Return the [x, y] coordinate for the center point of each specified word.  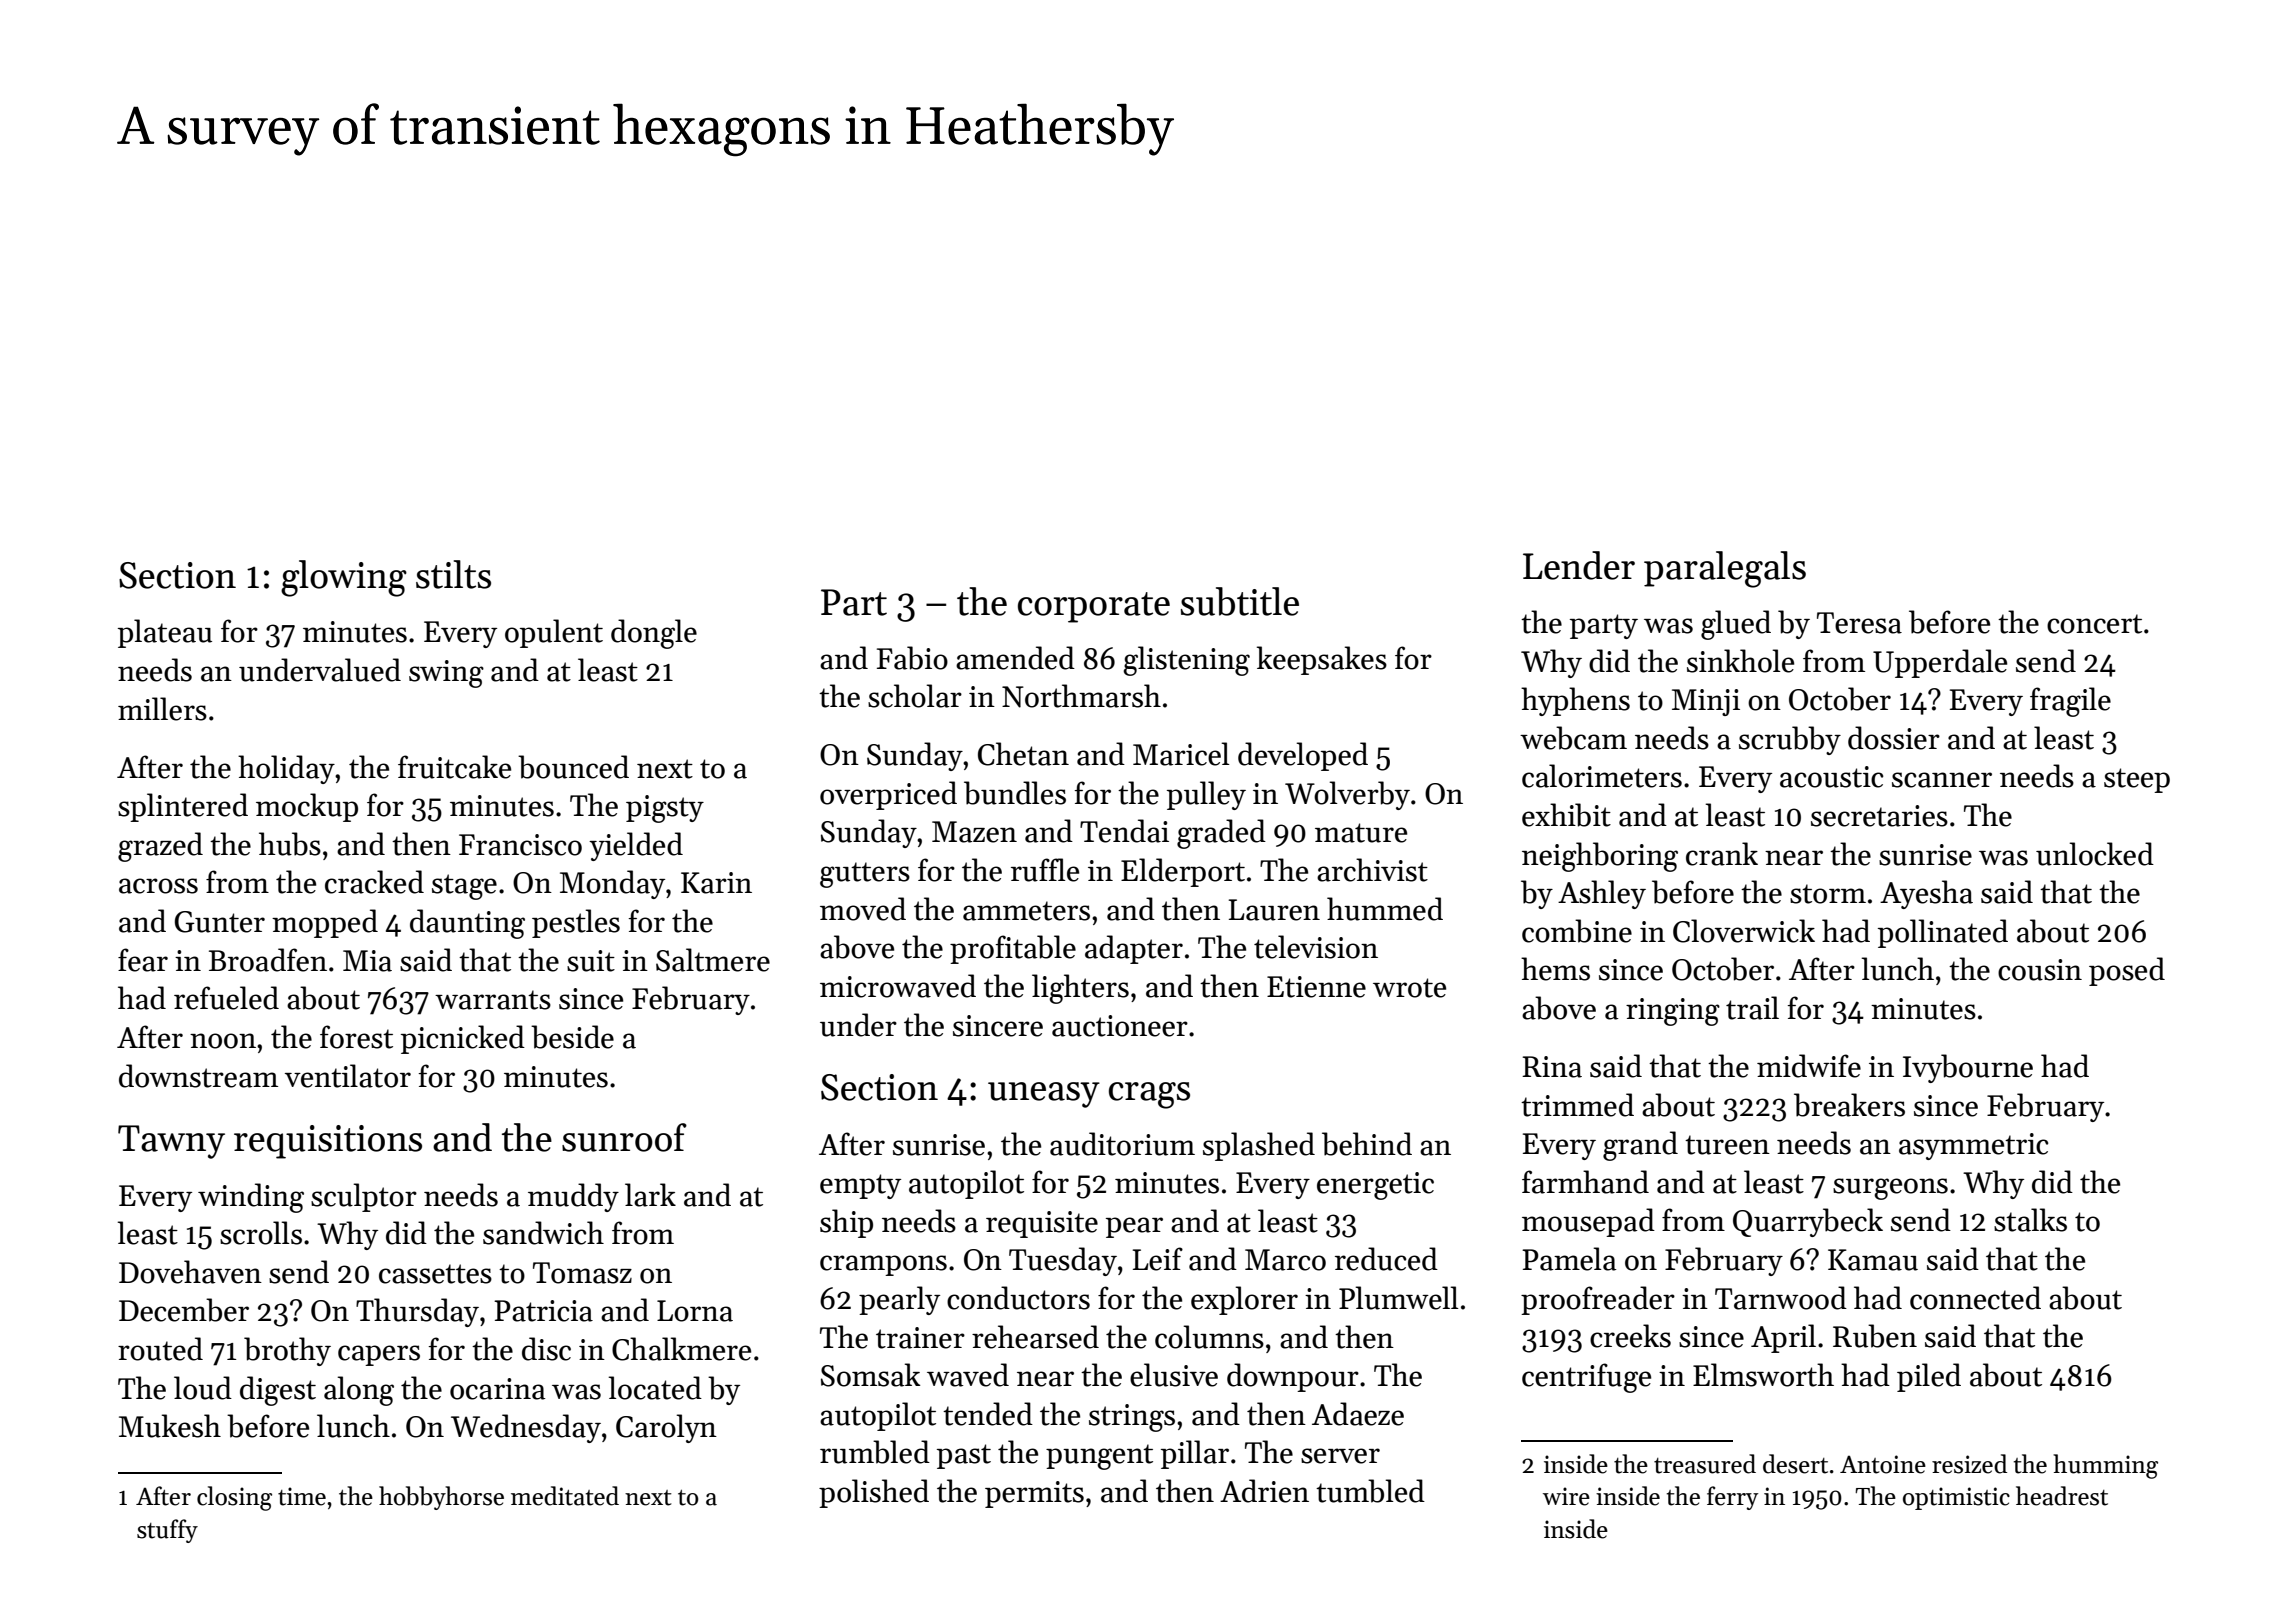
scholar [915, 696]
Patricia [543, 1311]
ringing [1673, 1012]
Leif [1158, 1259]
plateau [165, 633]
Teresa [1859, 623]
